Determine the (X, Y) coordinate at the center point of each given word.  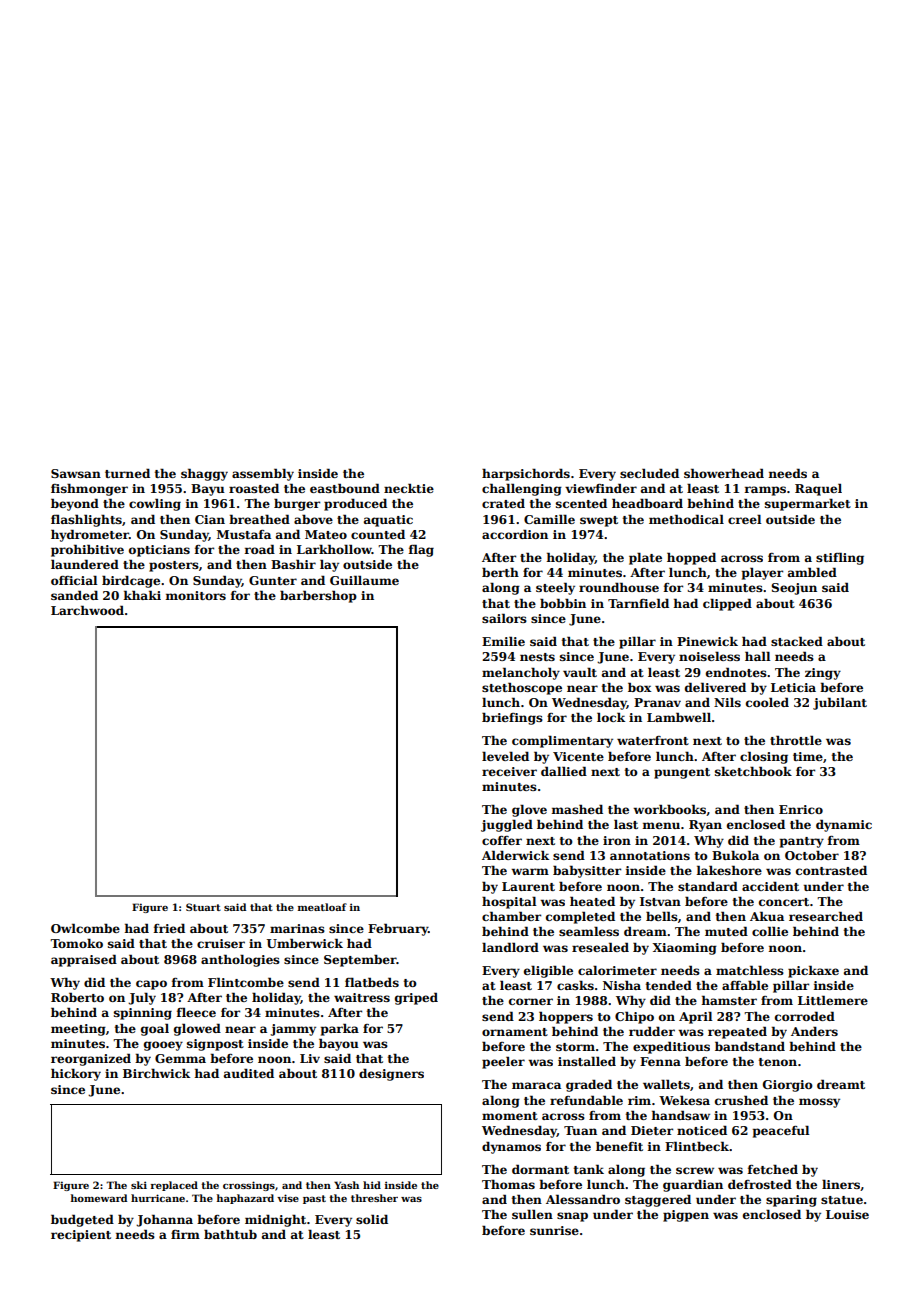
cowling (155, 504)
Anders (814, 1031)
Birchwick (156, 1073)
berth (500, 572)
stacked (797, 641)
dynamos (511, 1147)
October (812, 855)
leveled (505, 756)
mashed (577, 809)
